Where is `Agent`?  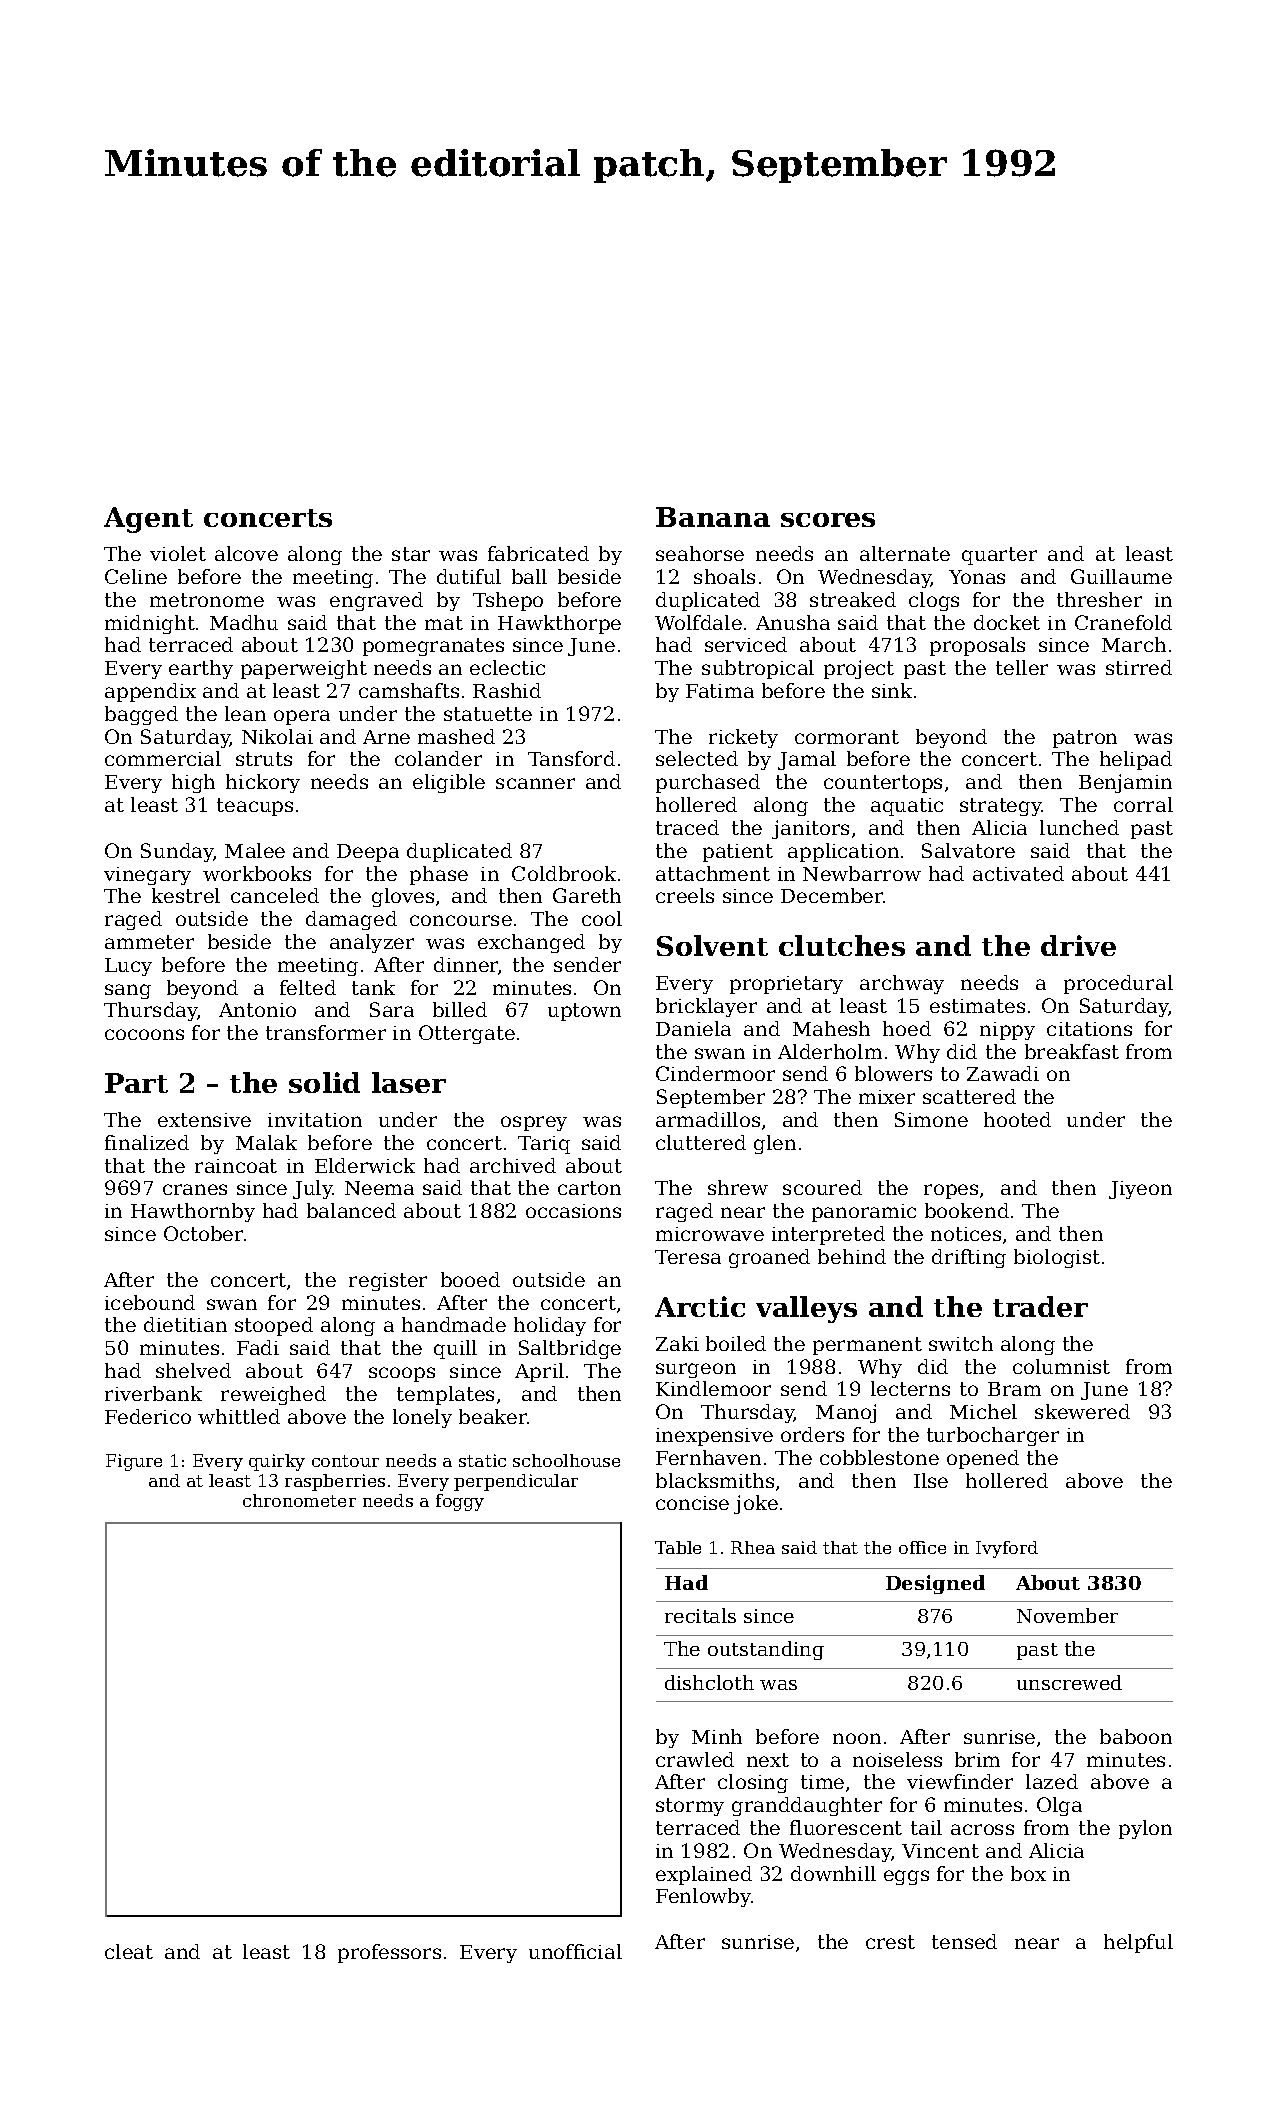 Agent is located at coordinates (148, 520).
